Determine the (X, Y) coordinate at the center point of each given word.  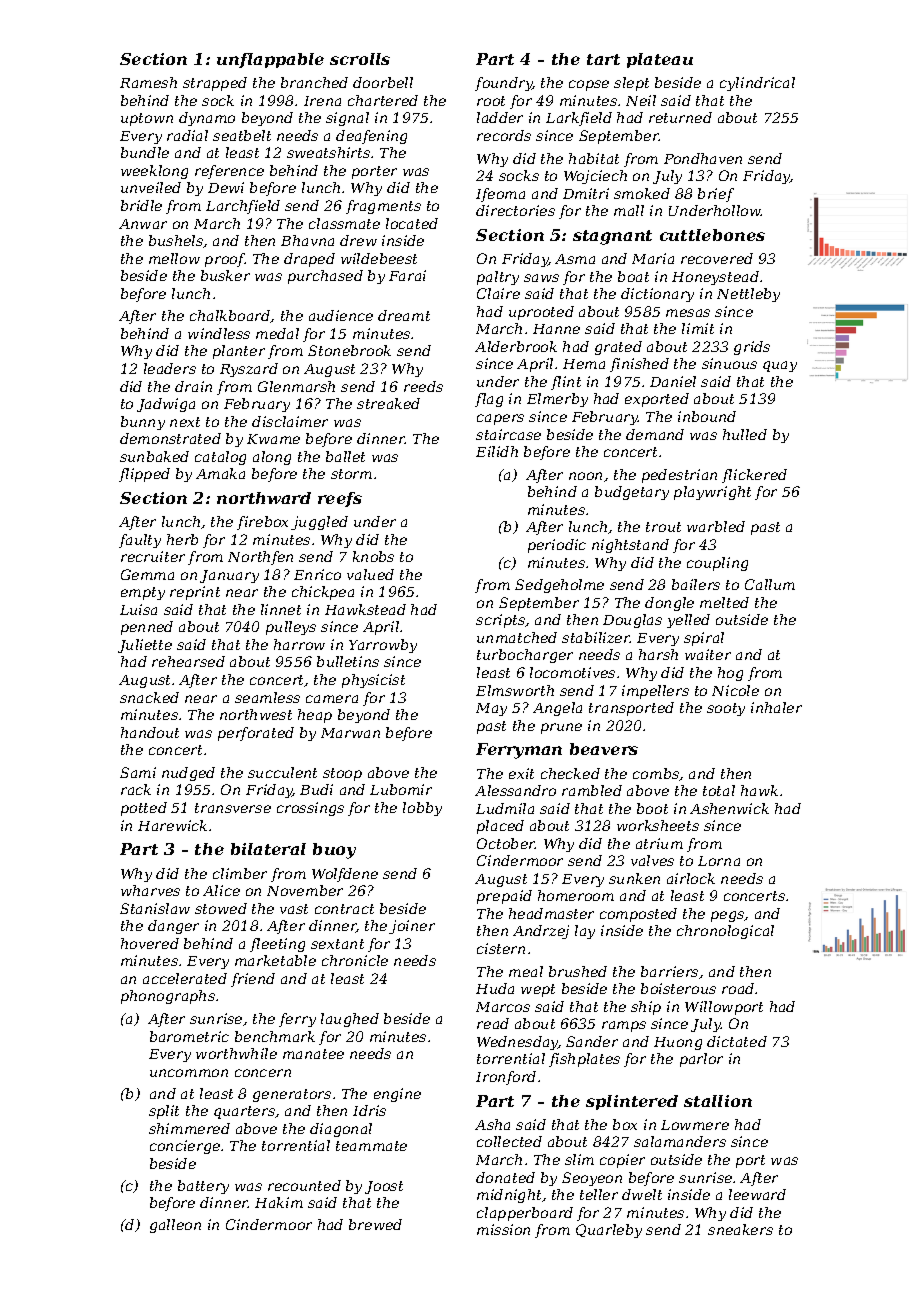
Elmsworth (515, 690)
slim (579, 1159)
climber (240, 873)
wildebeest (379, 258)
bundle (145, 152)
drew (358, 240)
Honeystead (715, 278)
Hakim (279, 1202)
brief (716, 195)
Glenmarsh (296, 386)
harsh (658, 654)
